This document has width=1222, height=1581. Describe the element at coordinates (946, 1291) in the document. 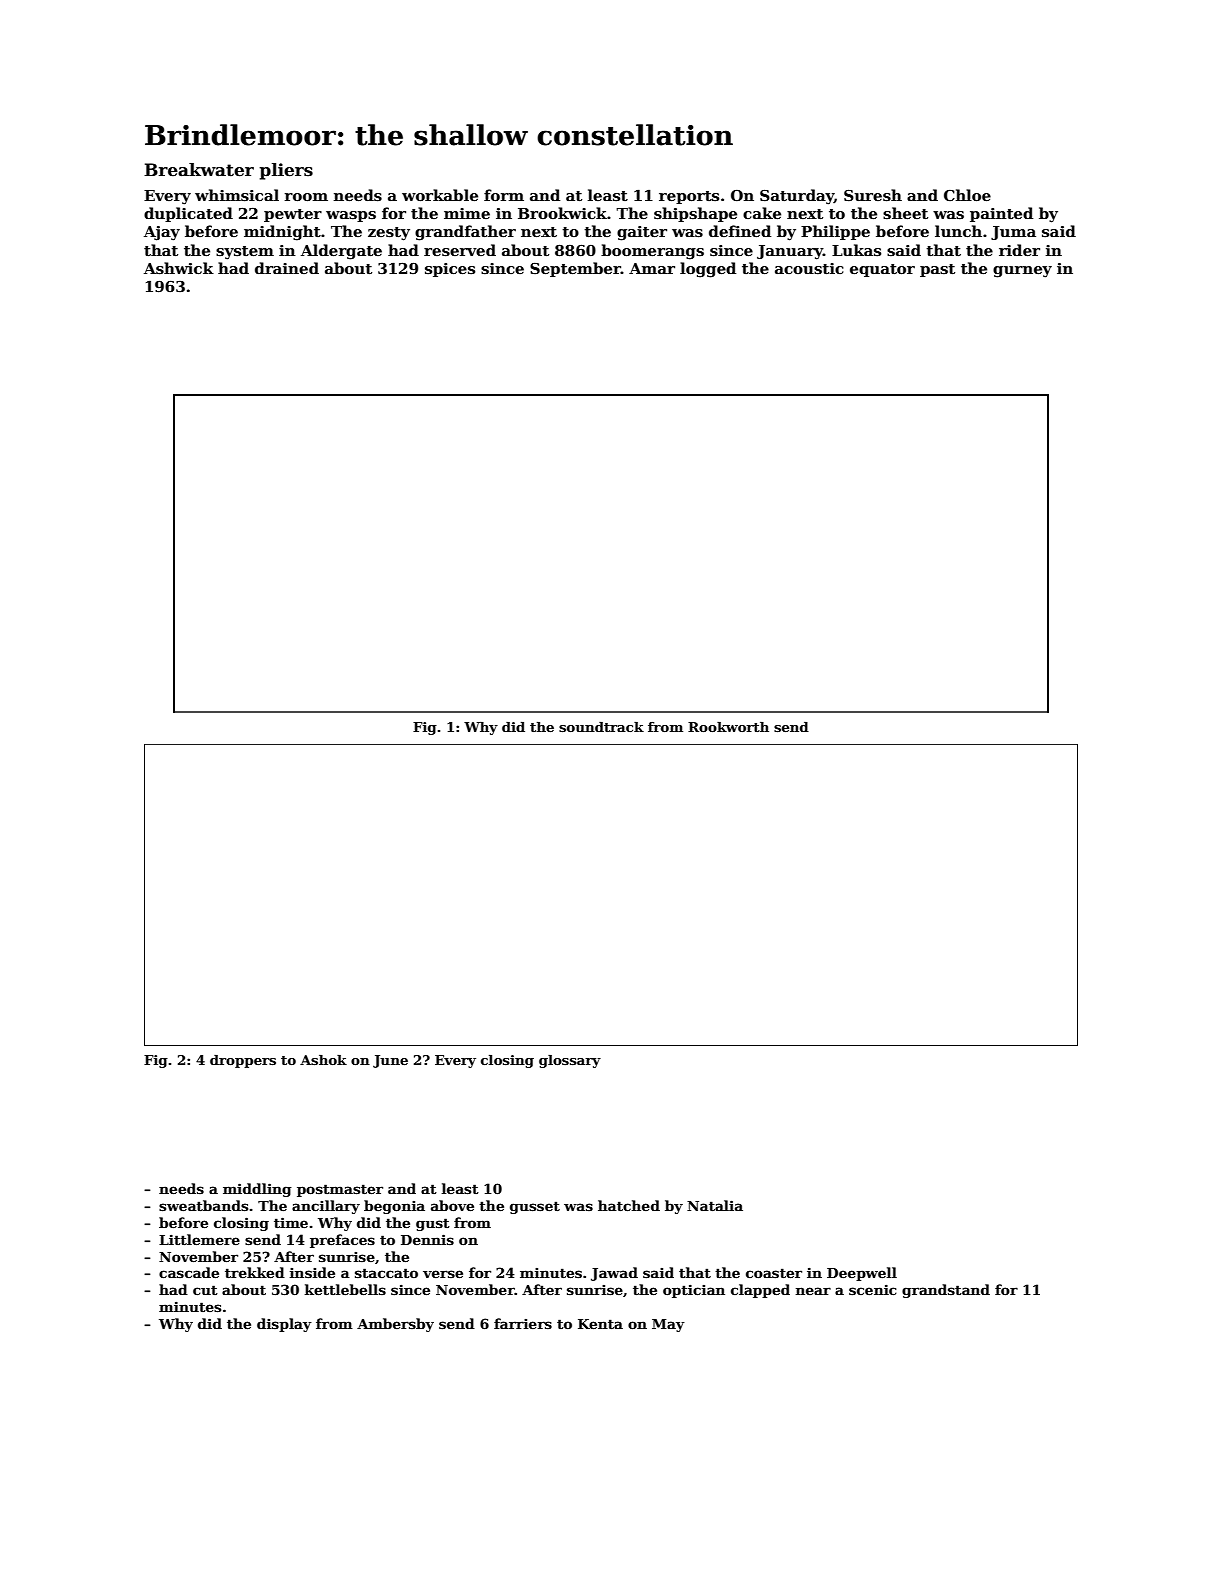

I see `grandstand` at that location.
